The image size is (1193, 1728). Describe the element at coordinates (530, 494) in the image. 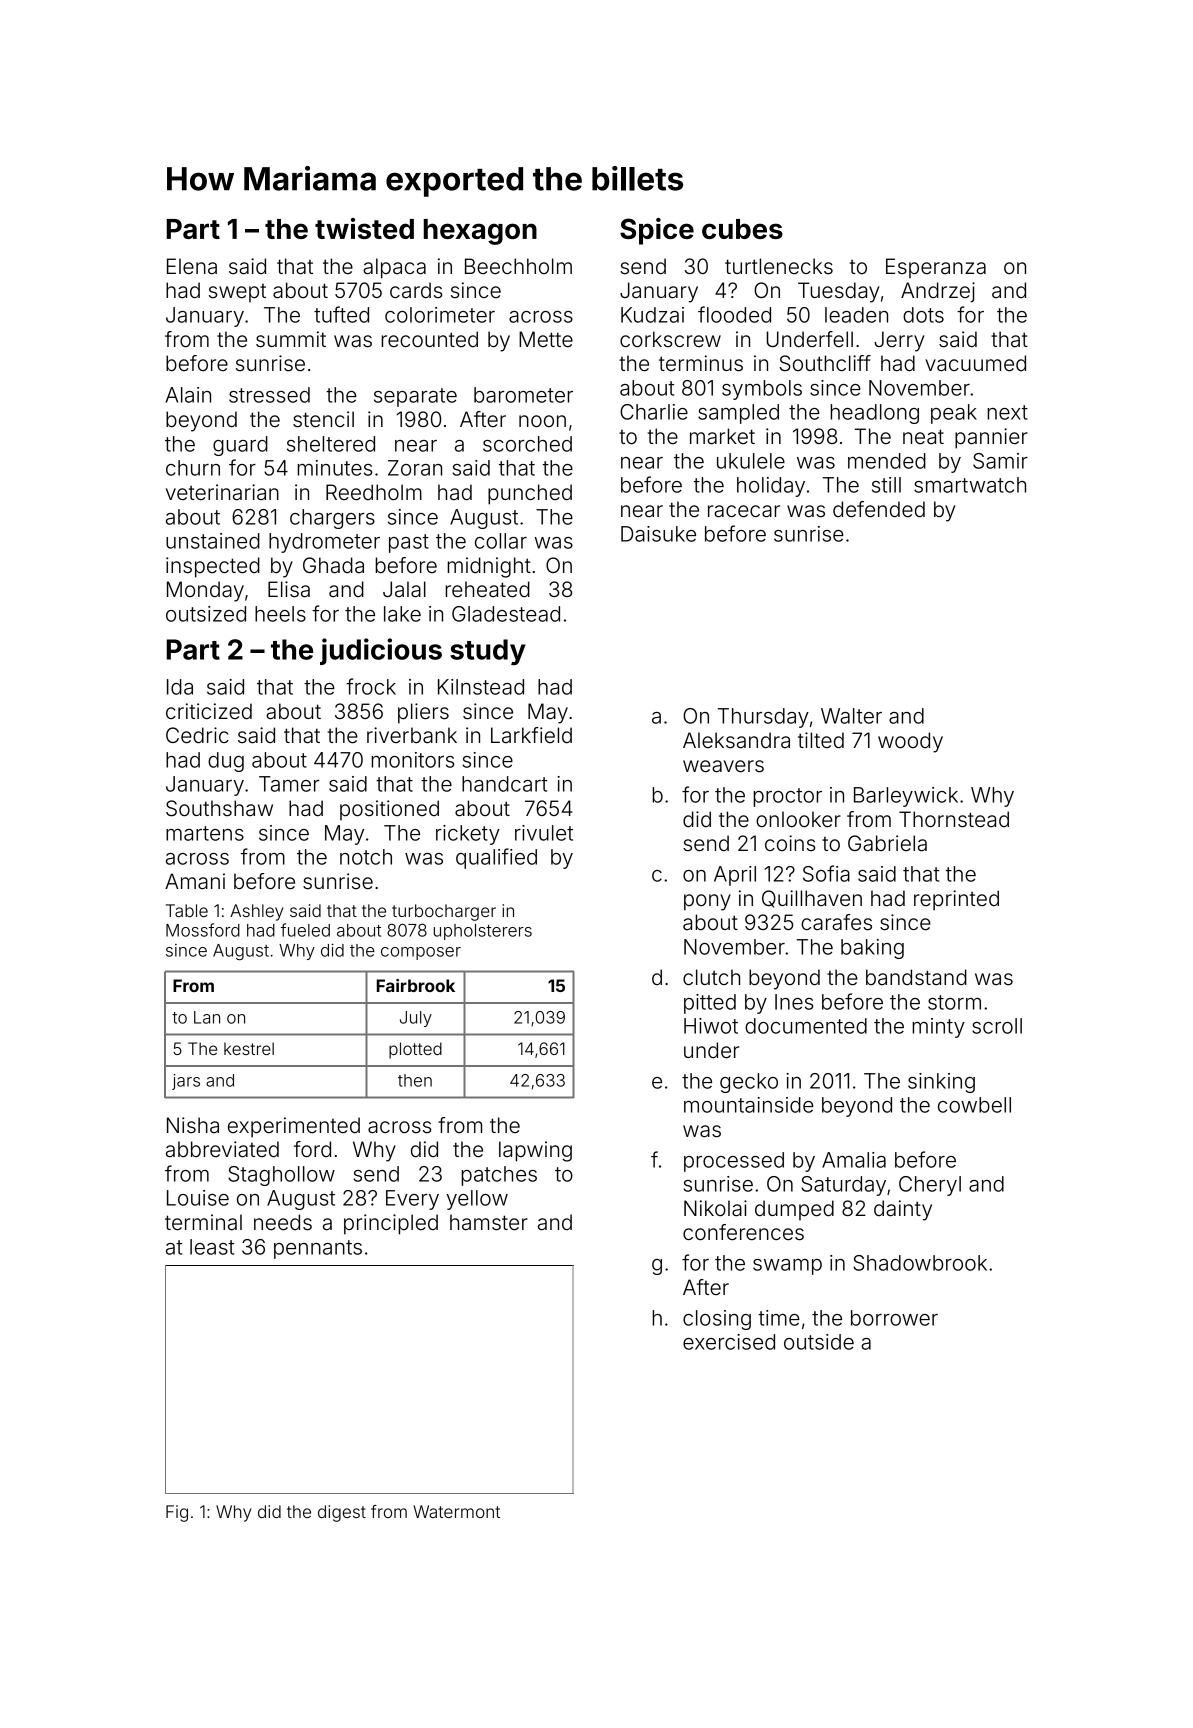

I see `punched` at that location.
